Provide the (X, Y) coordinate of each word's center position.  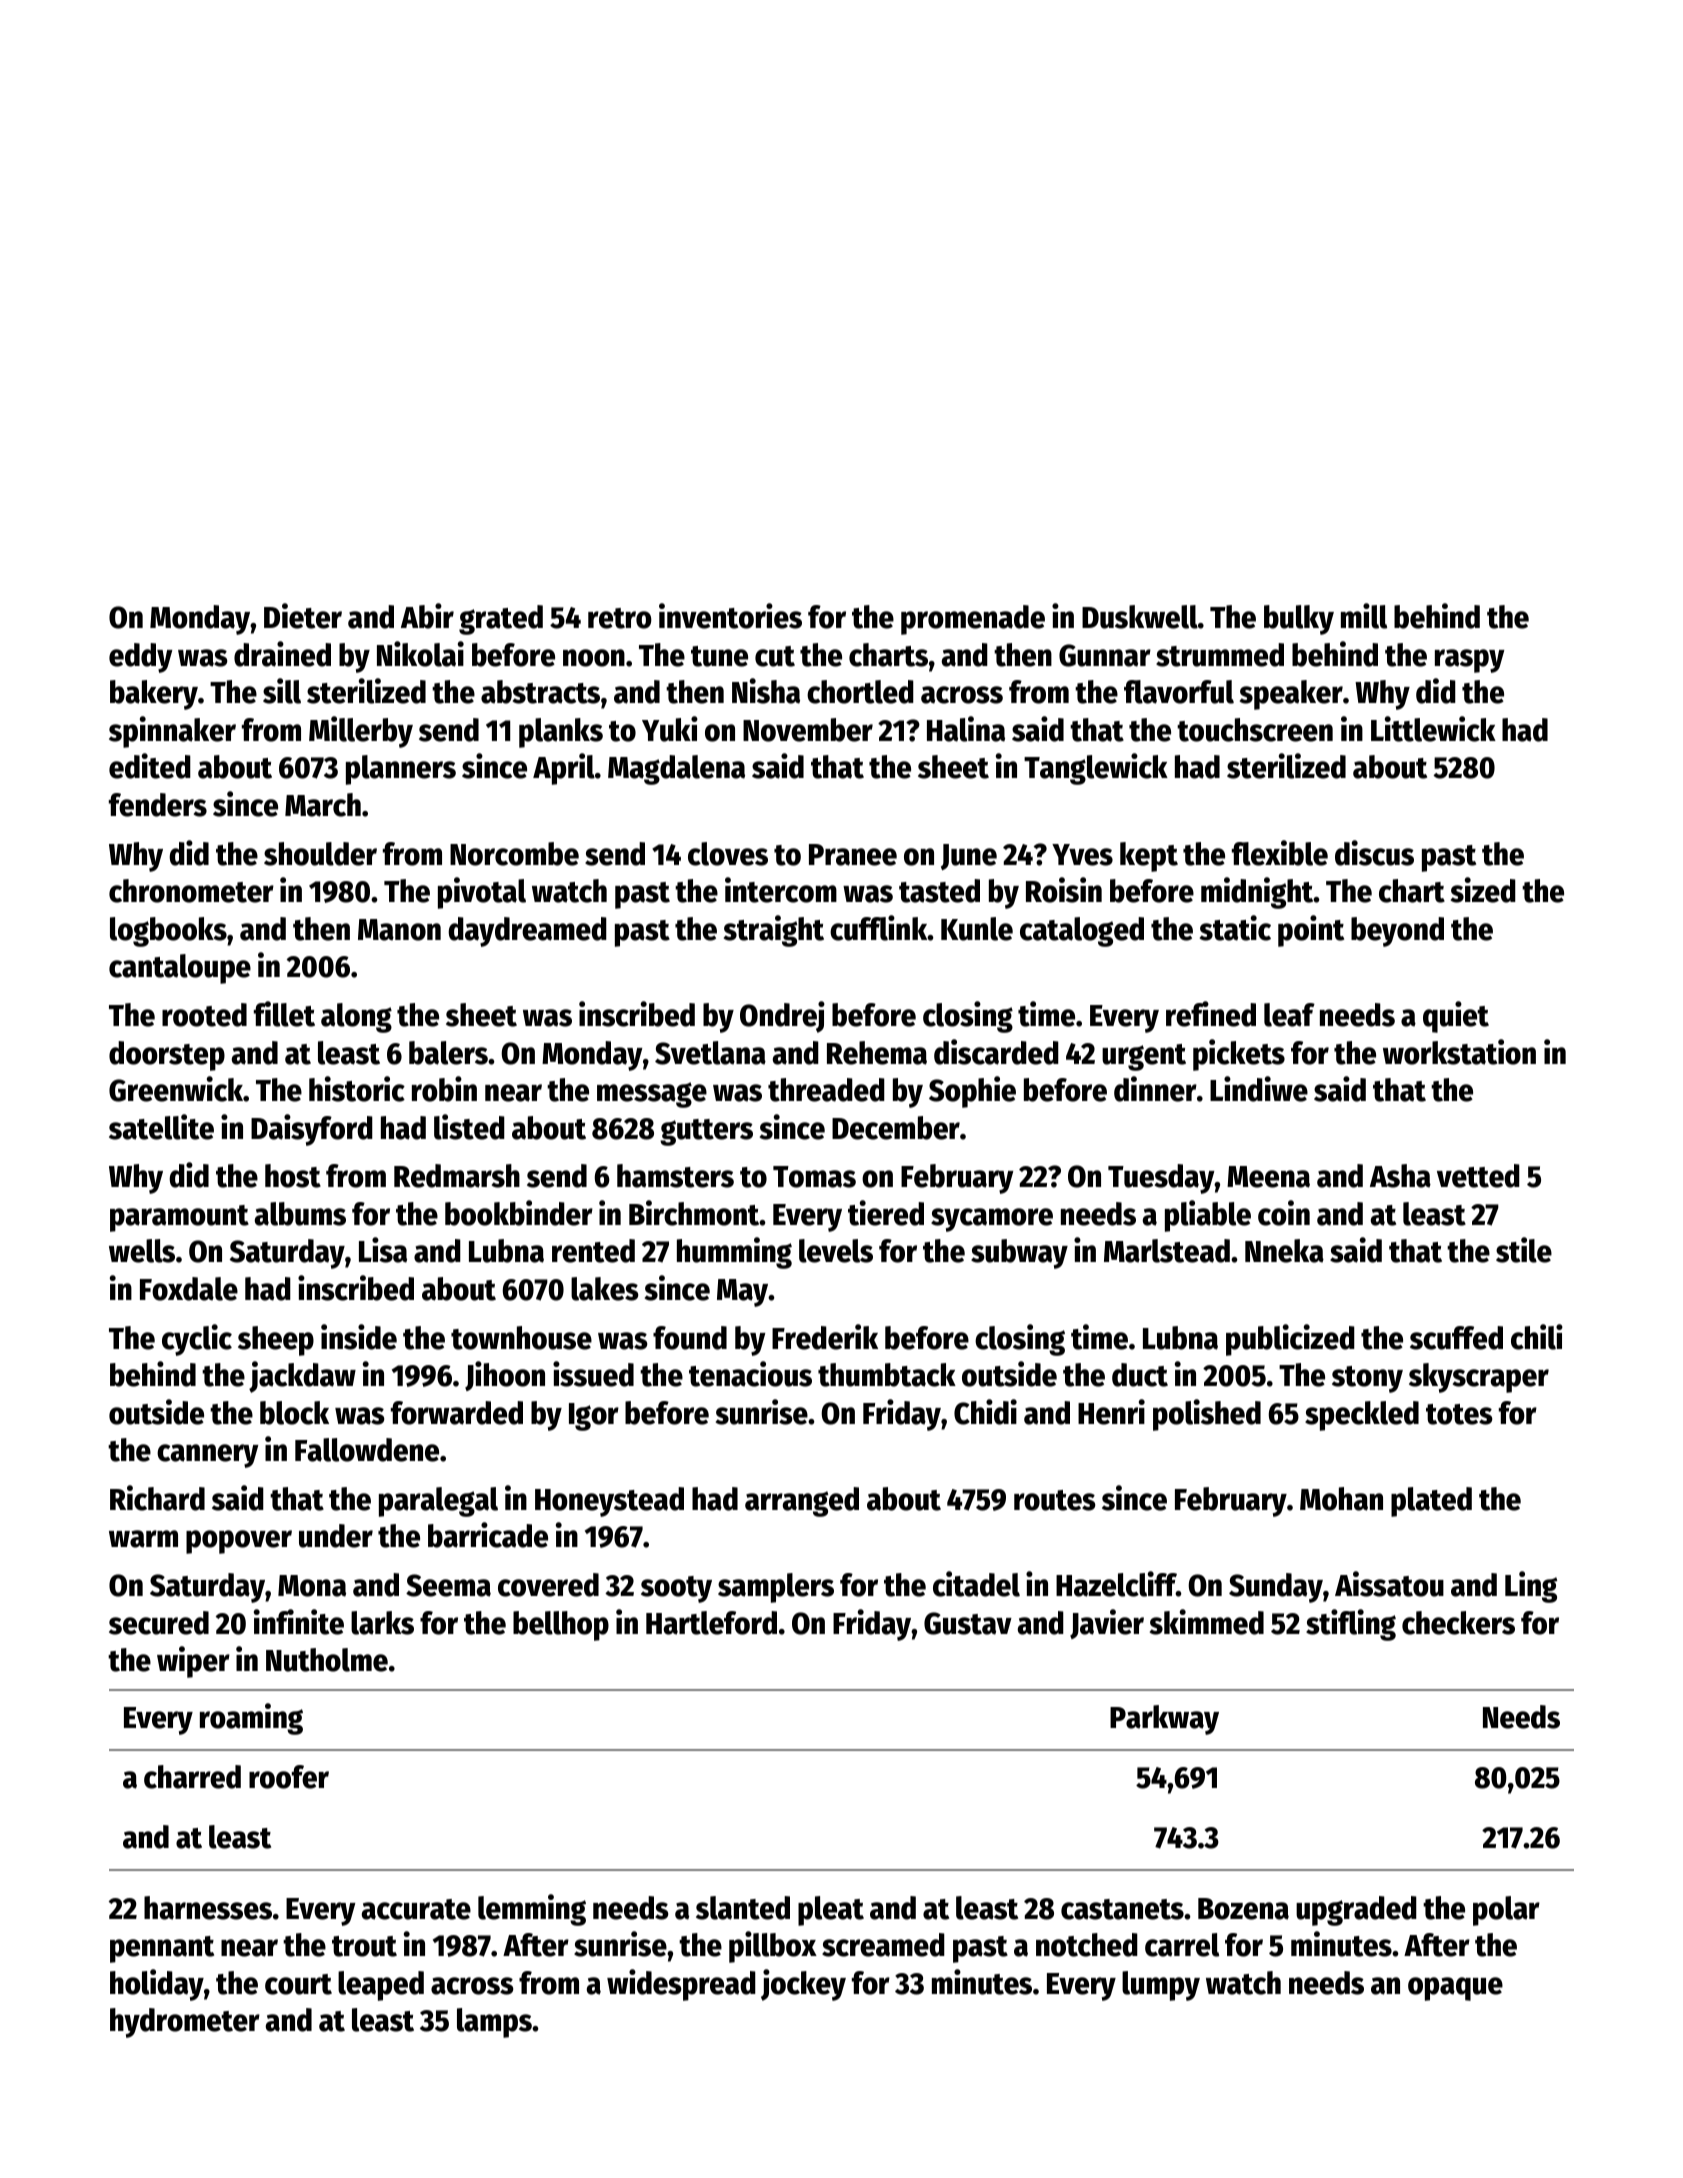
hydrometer (185, 2023)
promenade (973, 620)
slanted (743, 1908)
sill (282, 691)
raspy (1470, 661)
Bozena (1243, 1909)
